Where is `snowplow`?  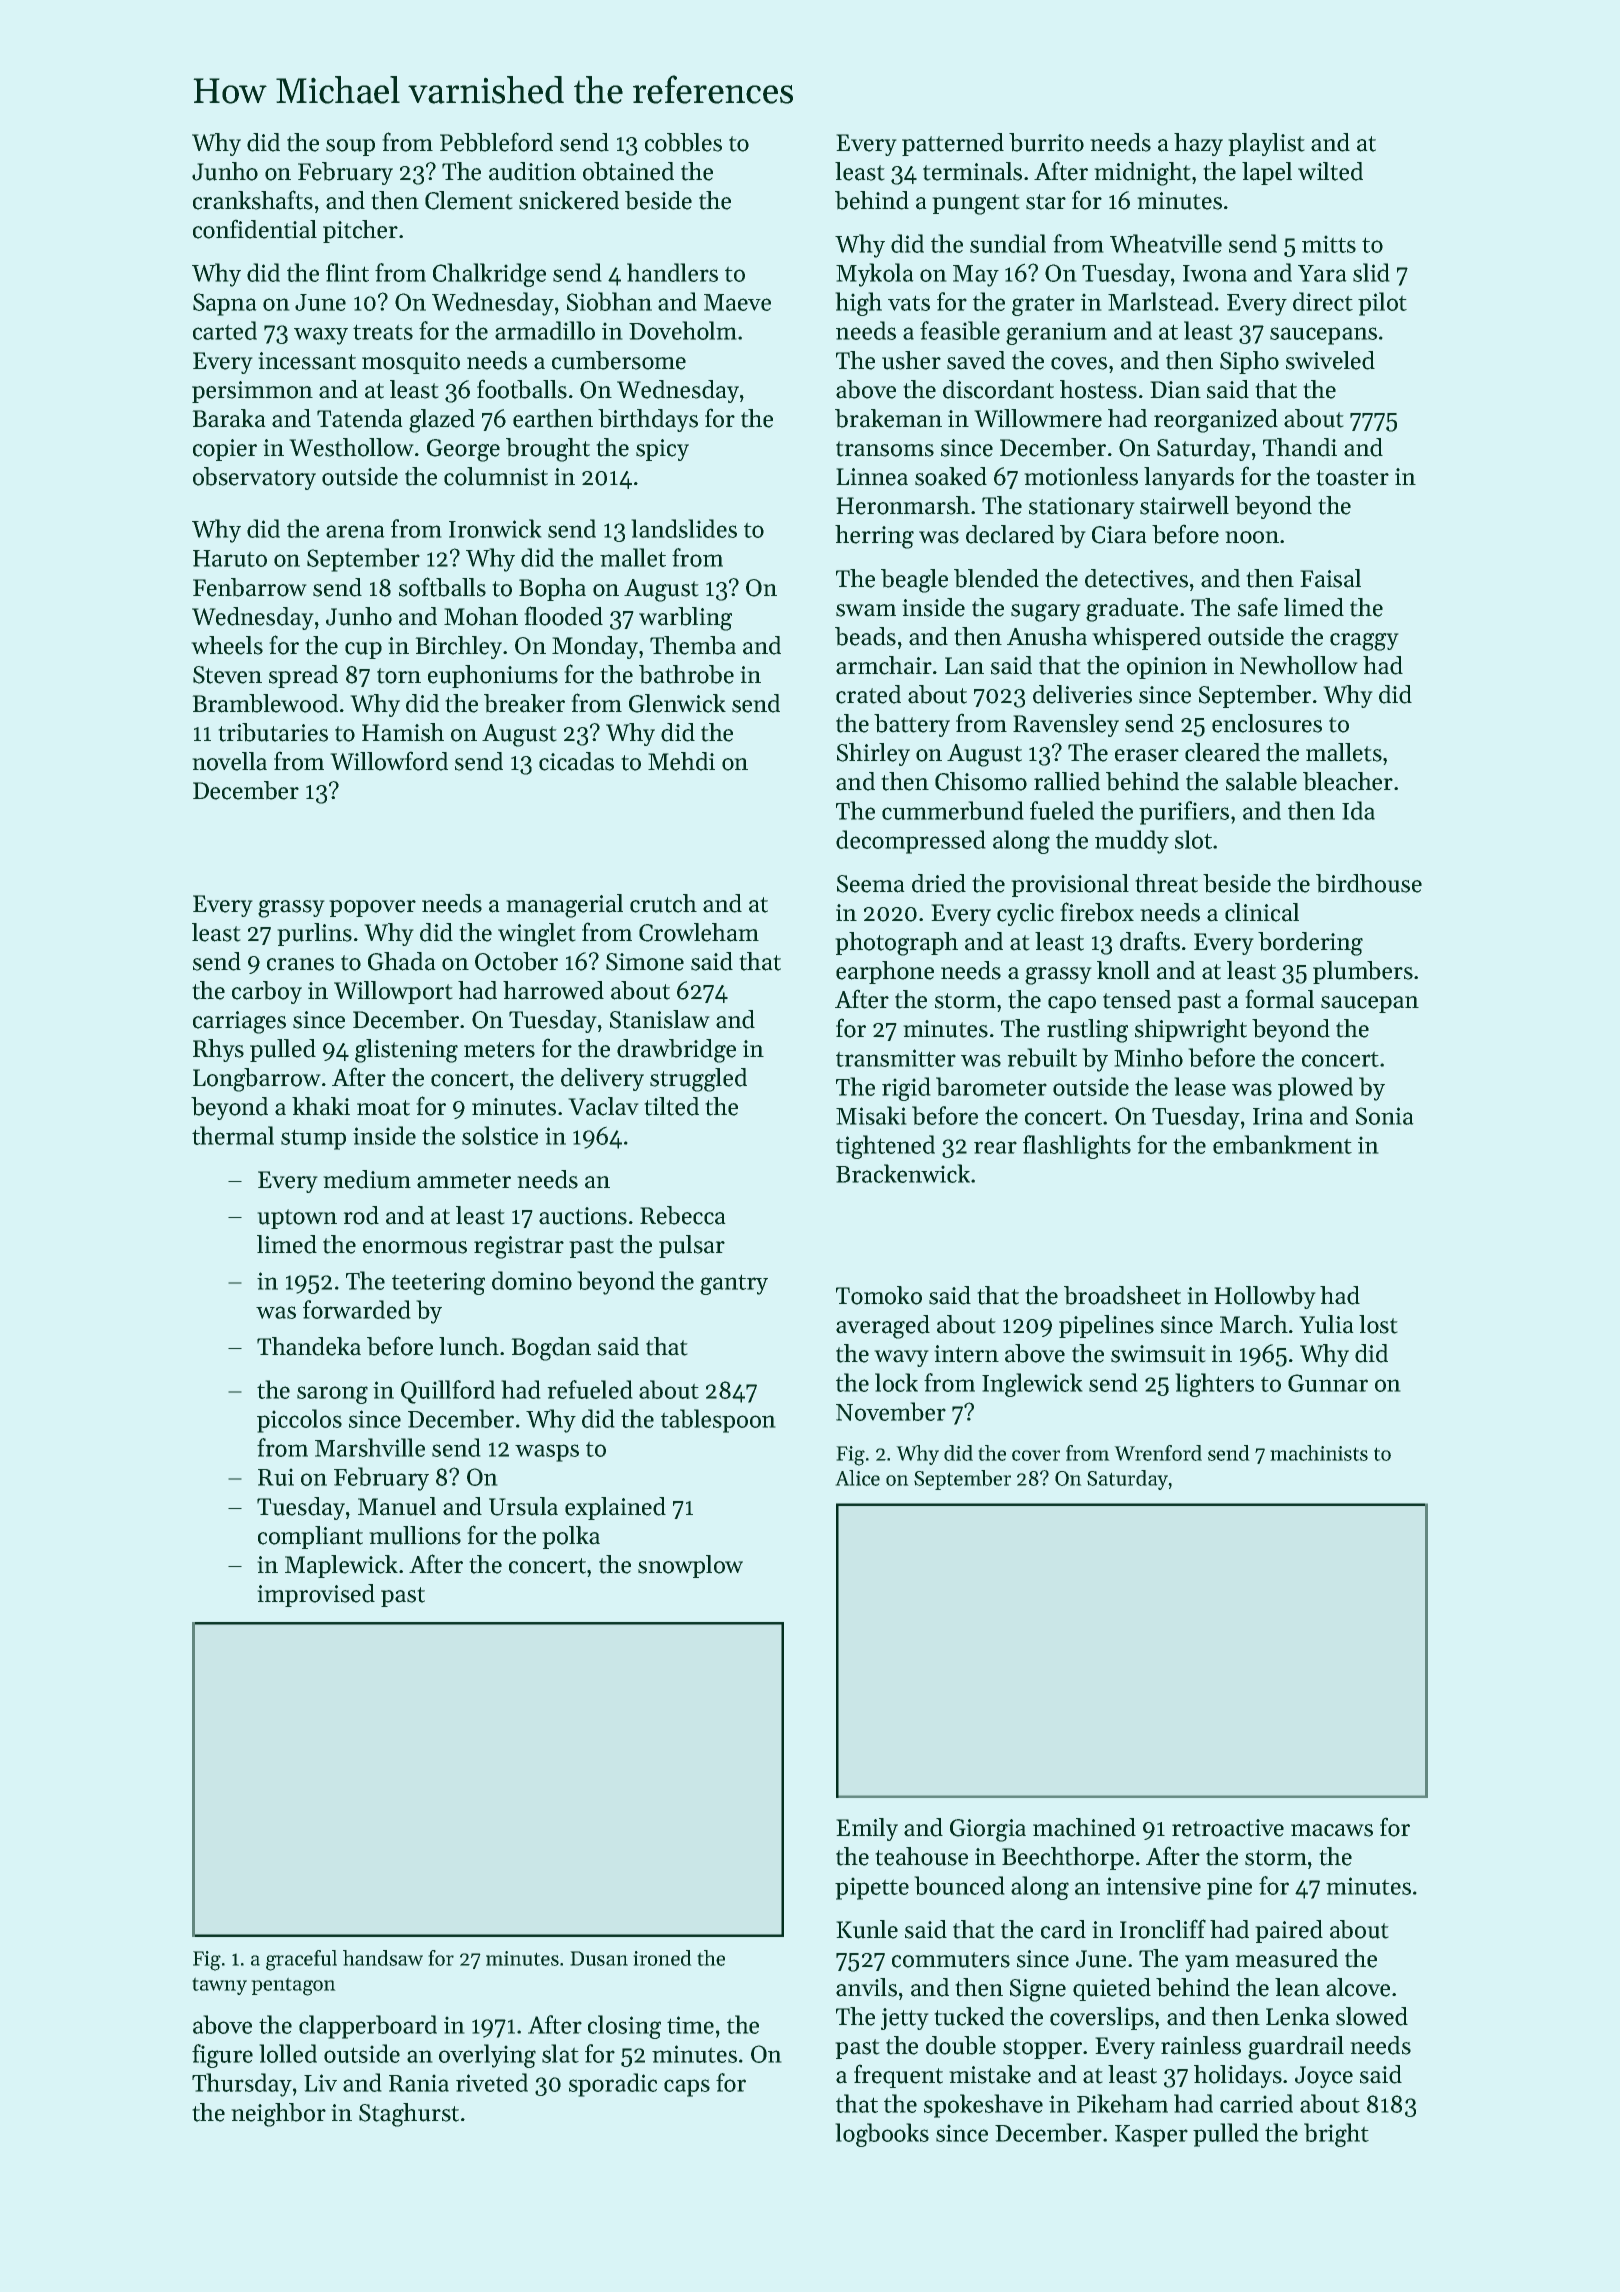
snowplow is located at coordinates (690, 1566).
